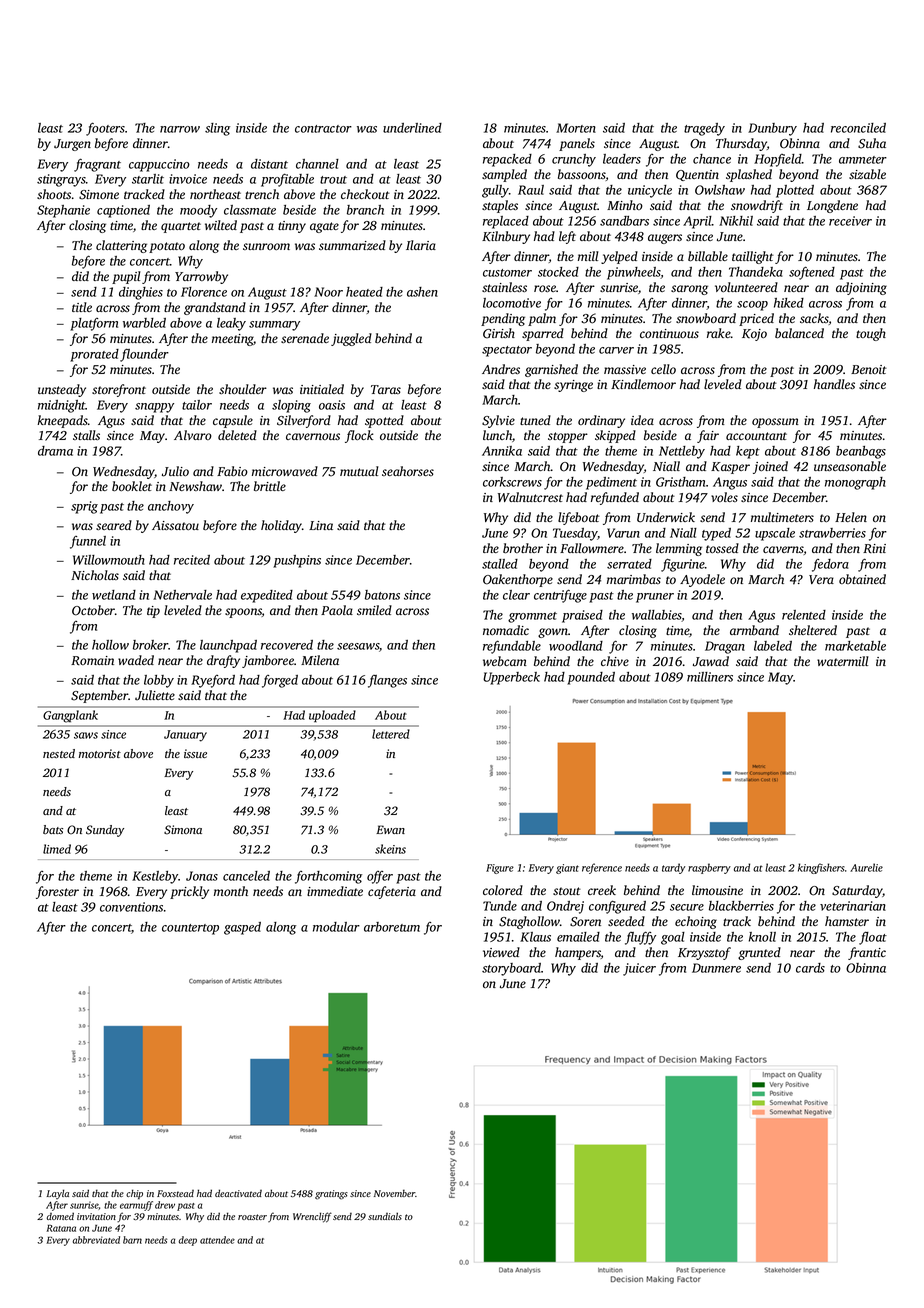 The width and height of the page is (924, 1308). What do you see at coordinates (175, 1193) in the page?
I see `Foxstead` at bounding box center [175, 1193].
